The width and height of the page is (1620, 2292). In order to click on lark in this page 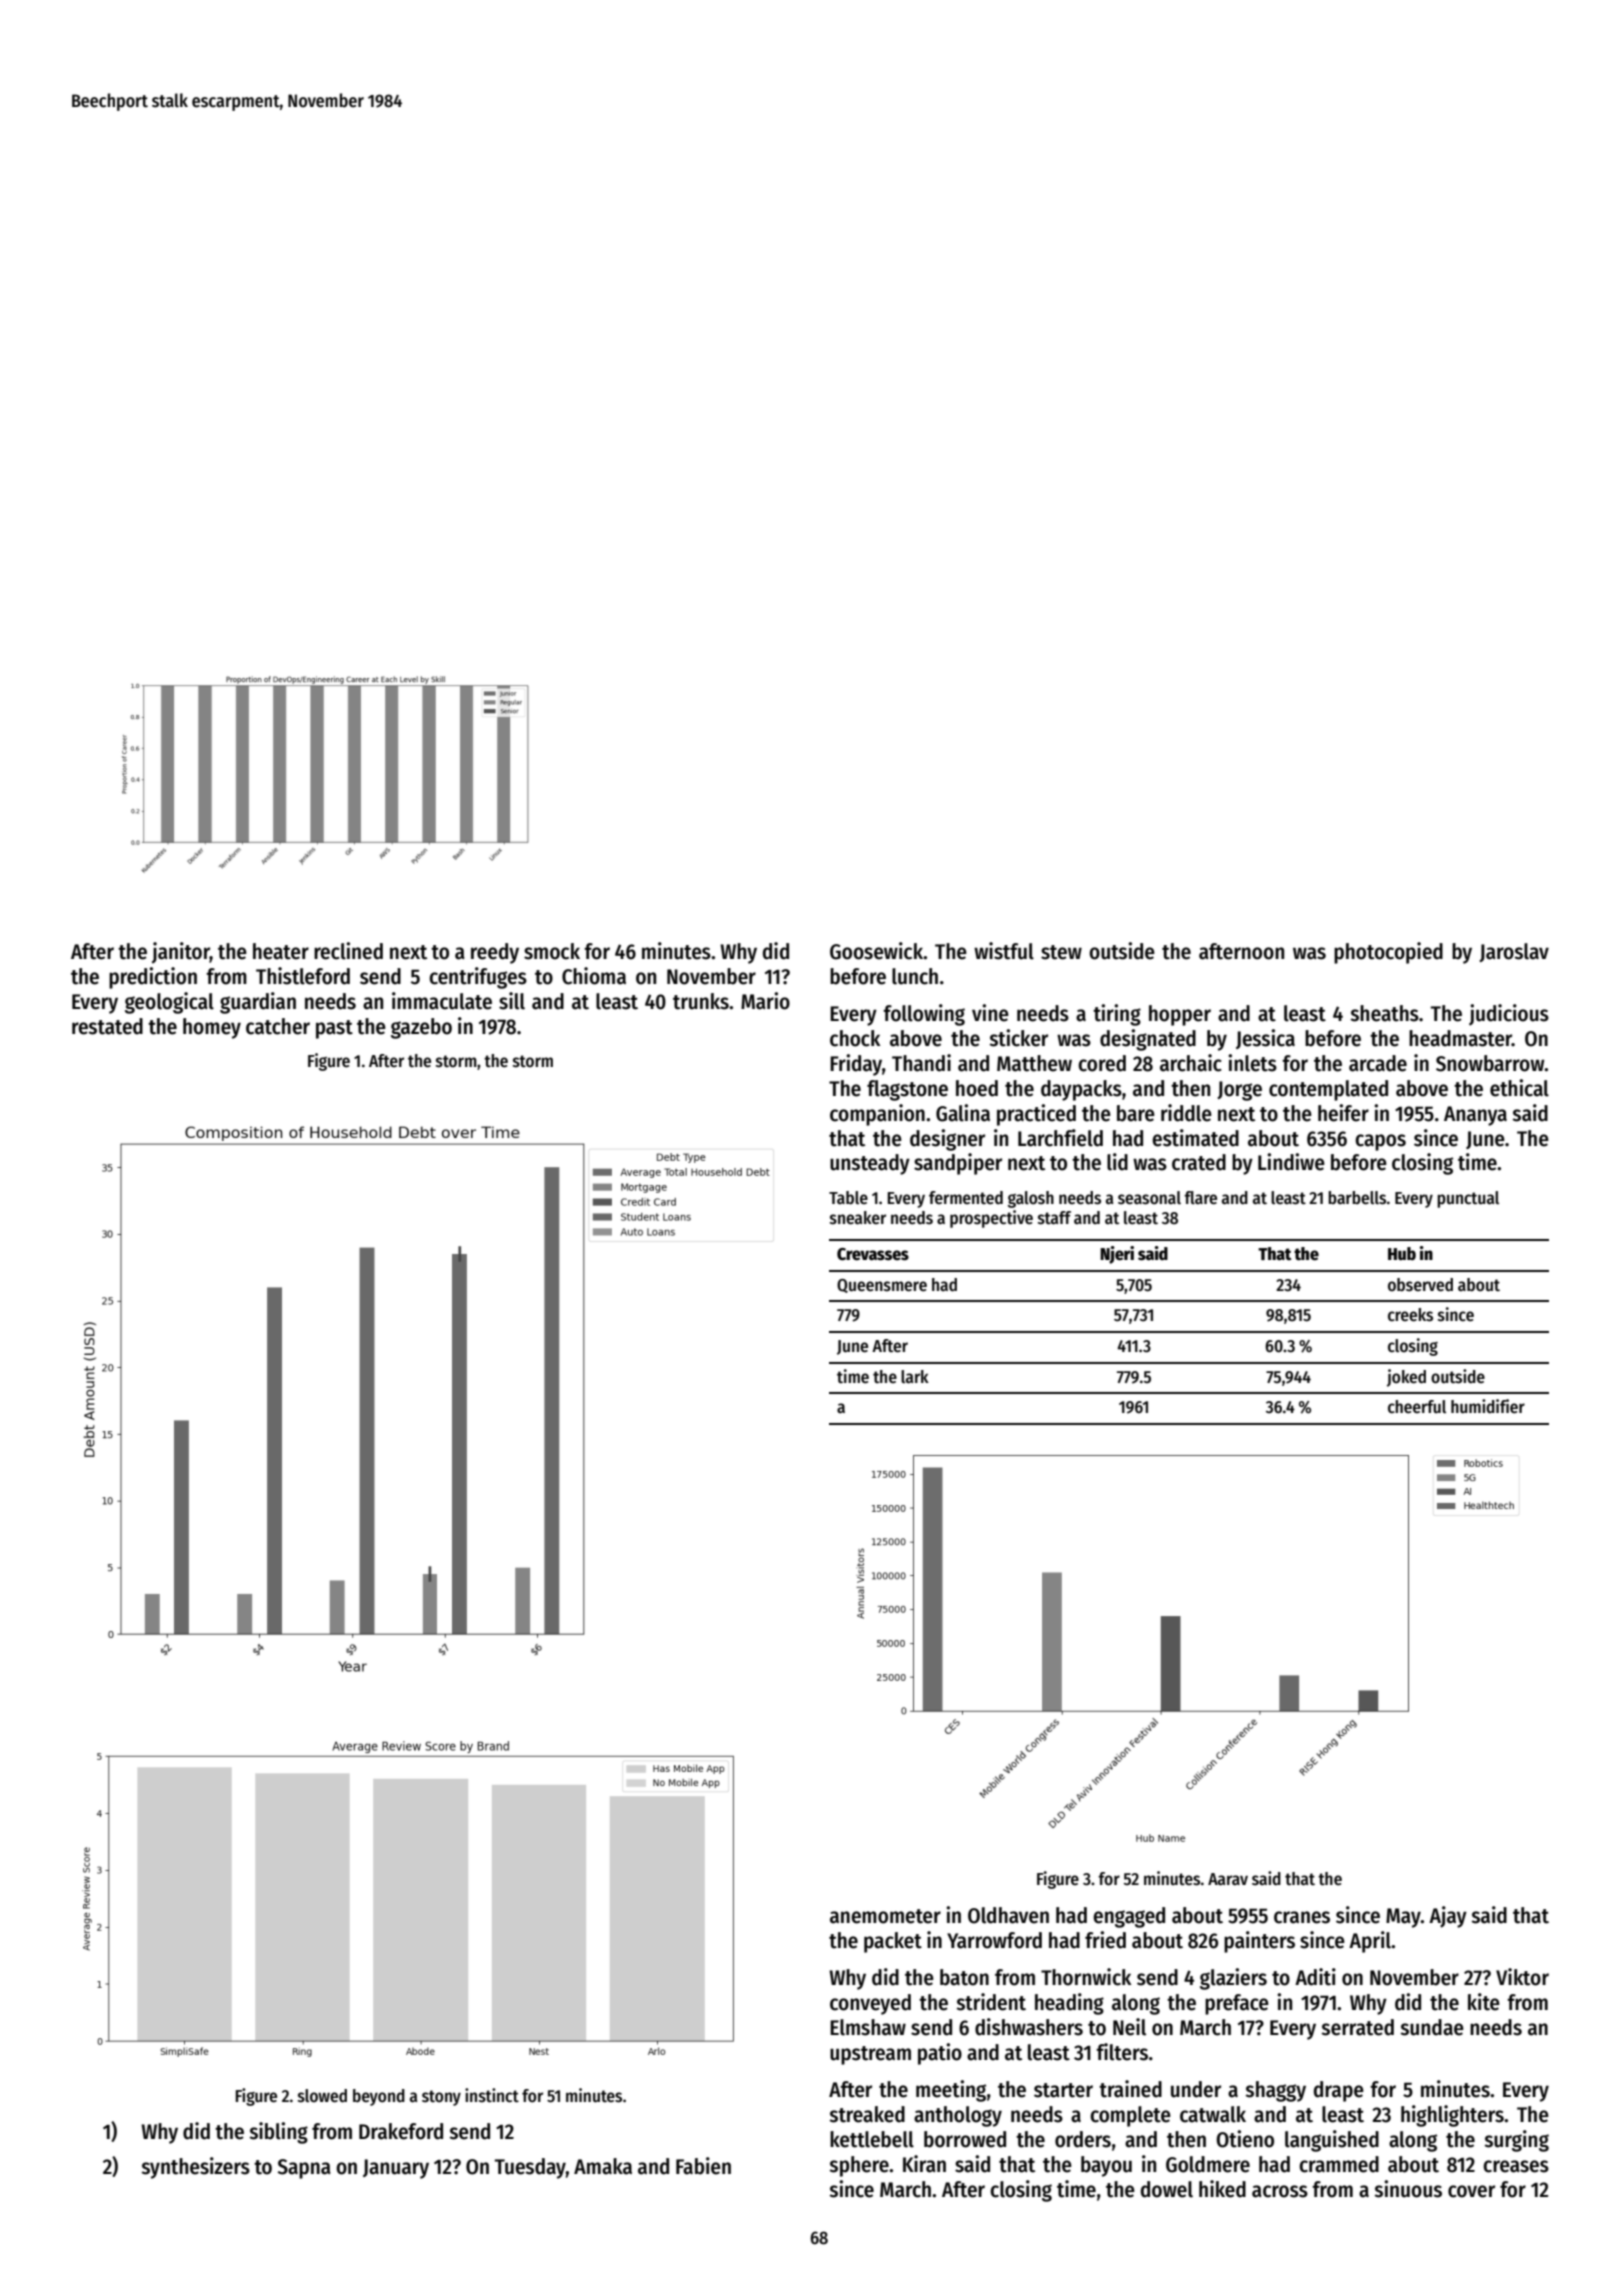, I will do `click(915, 1377)`.
